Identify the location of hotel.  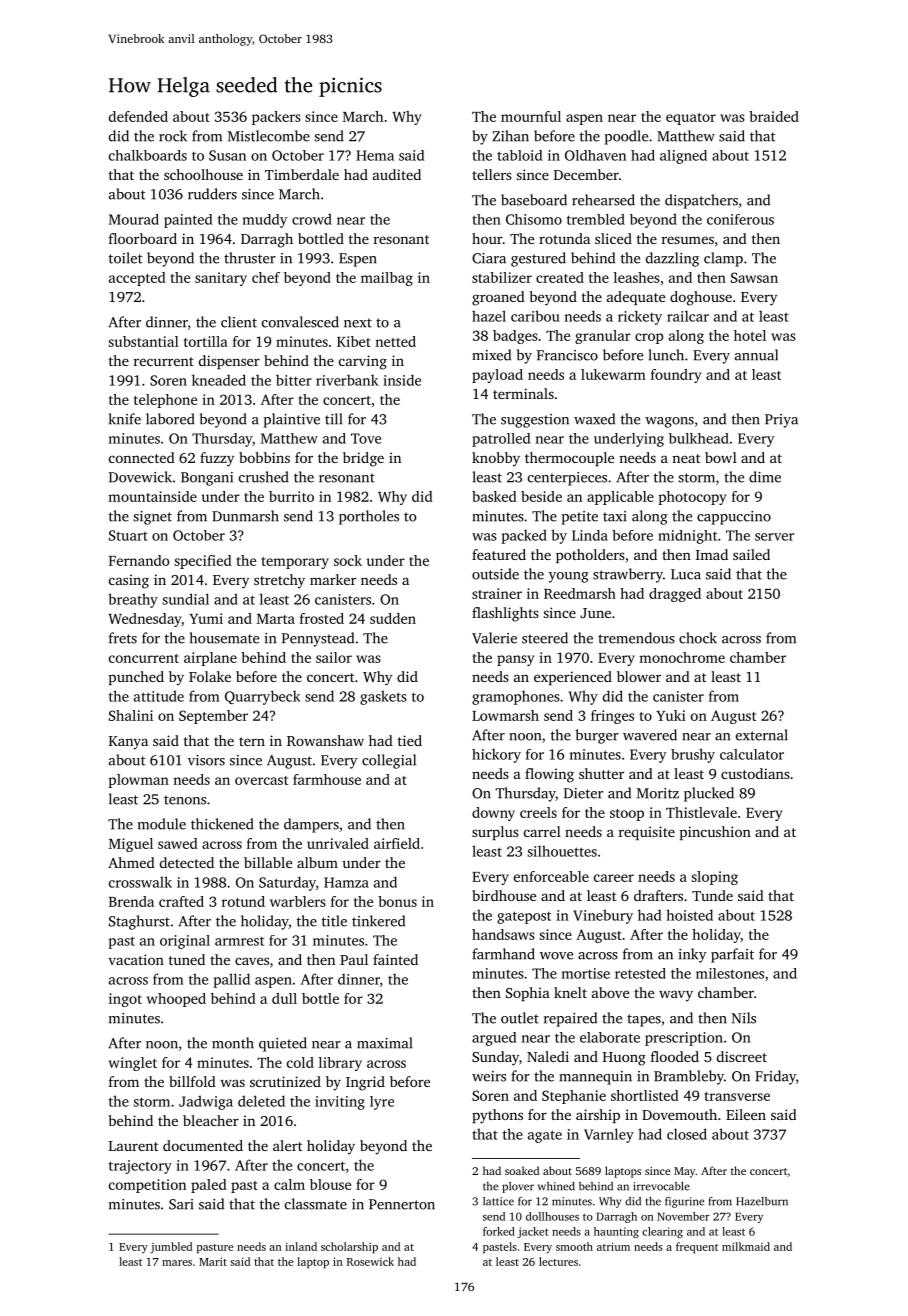
(750, 335).
